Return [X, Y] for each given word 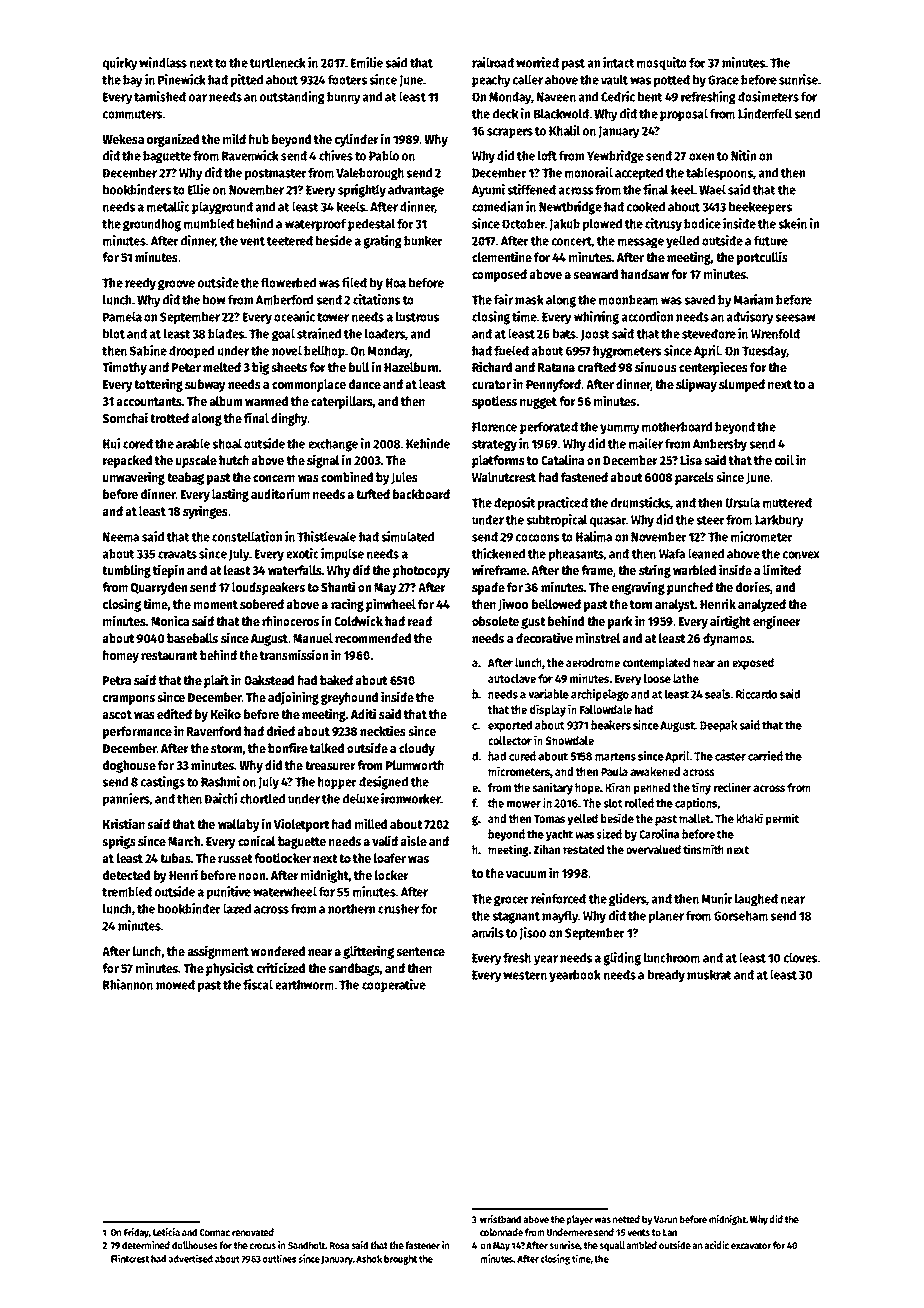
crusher [398, 909]
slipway [696, 385]
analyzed [762, 605]
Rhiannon [128, 984]
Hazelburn [411, 367]
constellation [247, 536]
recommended [373, 638]
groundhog [152, 225]
